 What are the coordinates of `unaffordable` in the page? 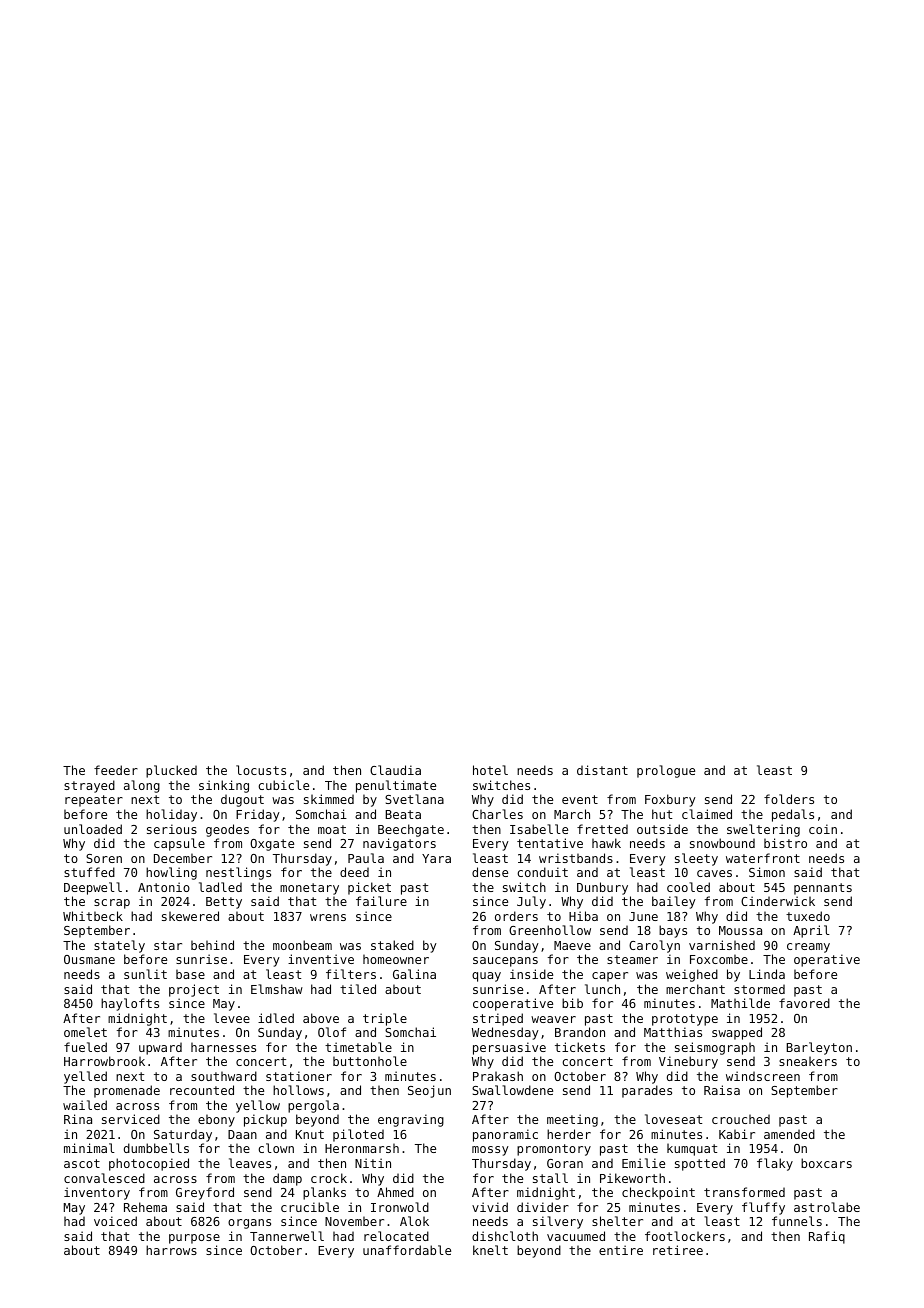 It's located at (407, 1250).
